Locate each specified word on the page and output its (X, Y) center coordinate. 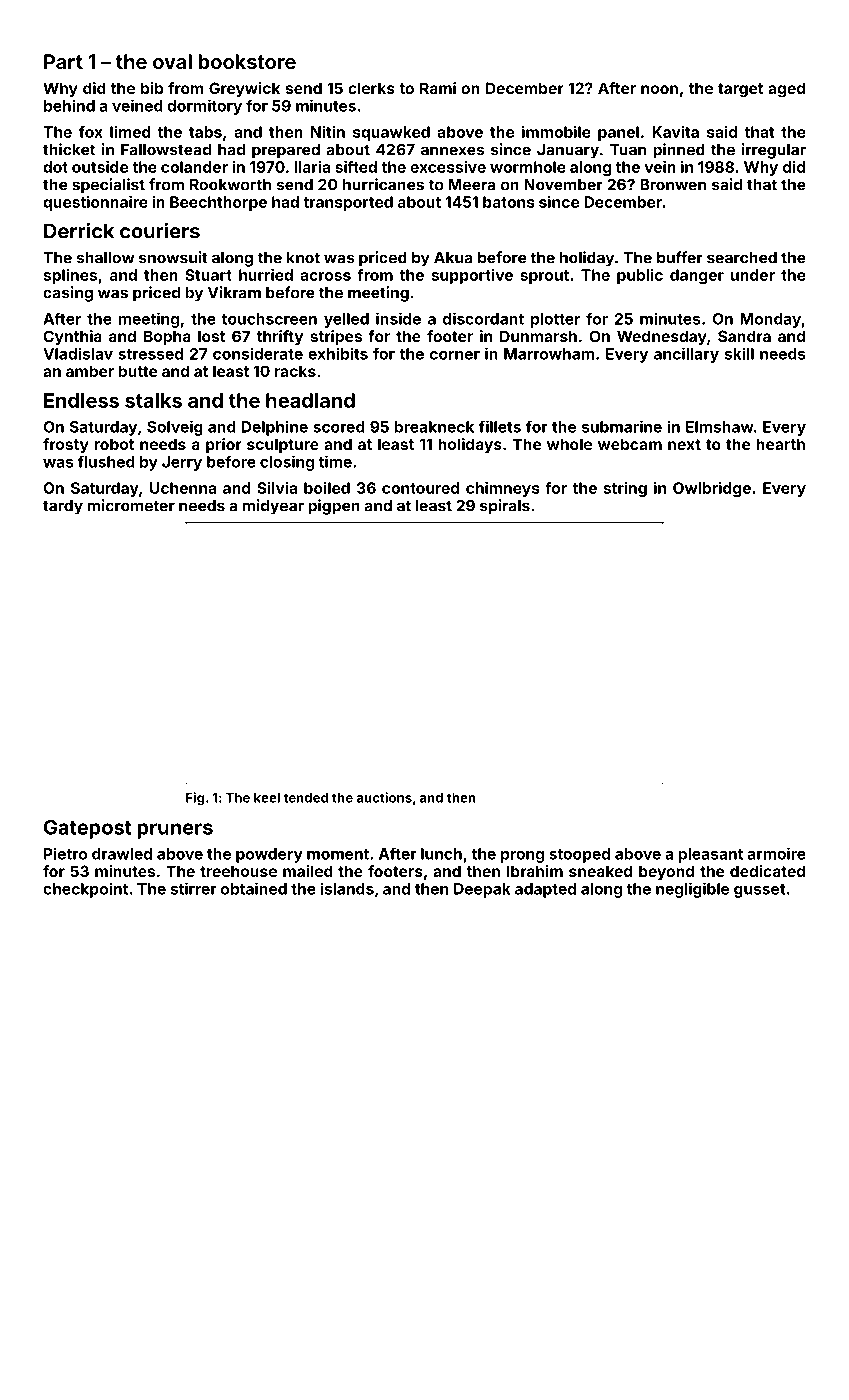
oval (172, 61)
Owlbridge (712, 489)
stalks (153, 400)
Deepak (482, 890)
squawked (391, 133)
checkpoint (85, 890)
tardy (63, 507)
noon (659, 89)
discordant (483, 318)
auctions (384, 797)
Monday (770, 320)
